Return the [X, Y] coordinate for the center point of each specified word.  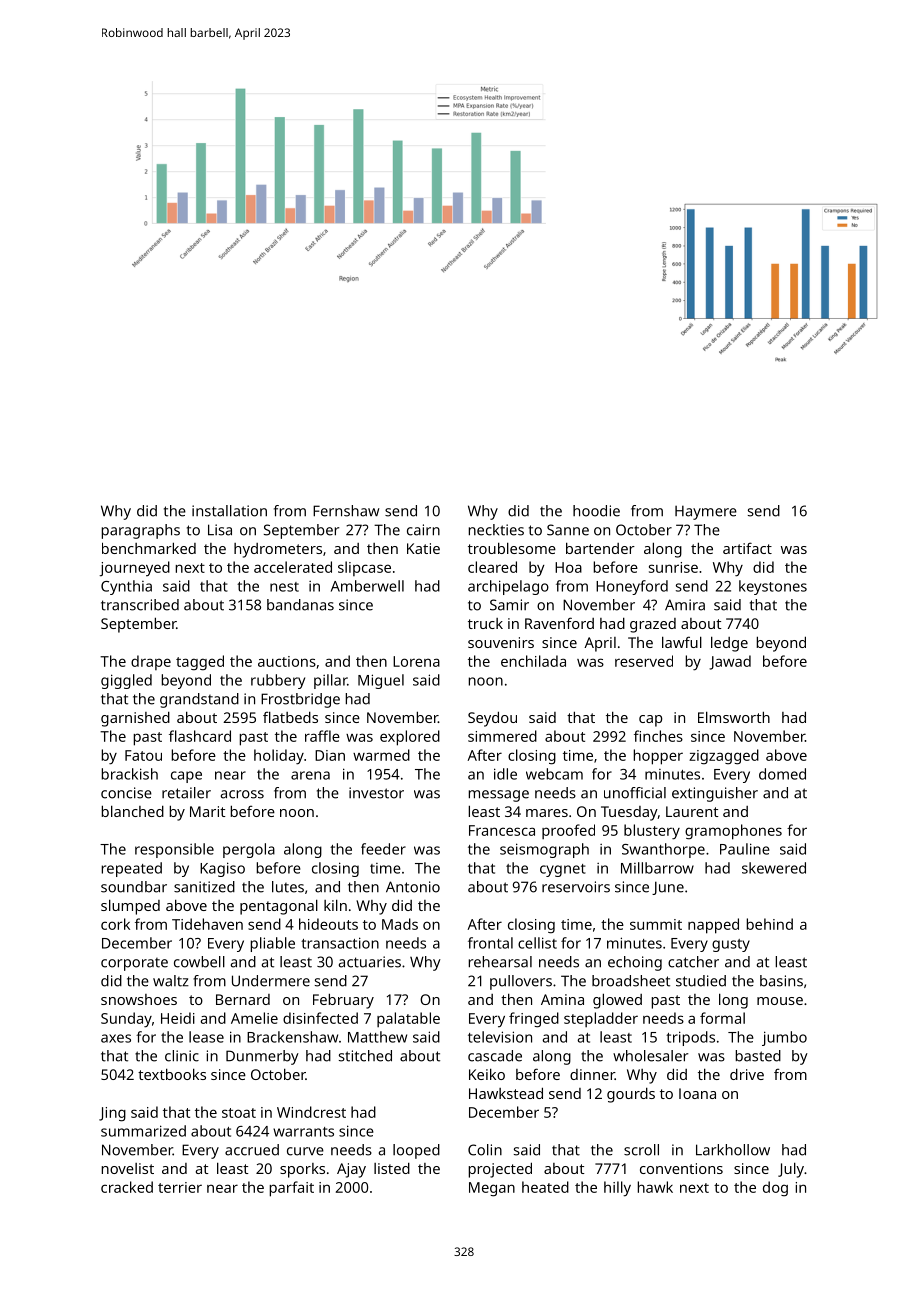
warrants [303, 1132]
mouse [780, 1001]
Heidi [178, 1018]
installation [229, 511]
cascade [495, 1056]
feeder [383, 849]
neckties [496, 530]
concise [126, 793]
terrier [180, 1187]
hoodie [596, 511]
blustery [652, 832]
